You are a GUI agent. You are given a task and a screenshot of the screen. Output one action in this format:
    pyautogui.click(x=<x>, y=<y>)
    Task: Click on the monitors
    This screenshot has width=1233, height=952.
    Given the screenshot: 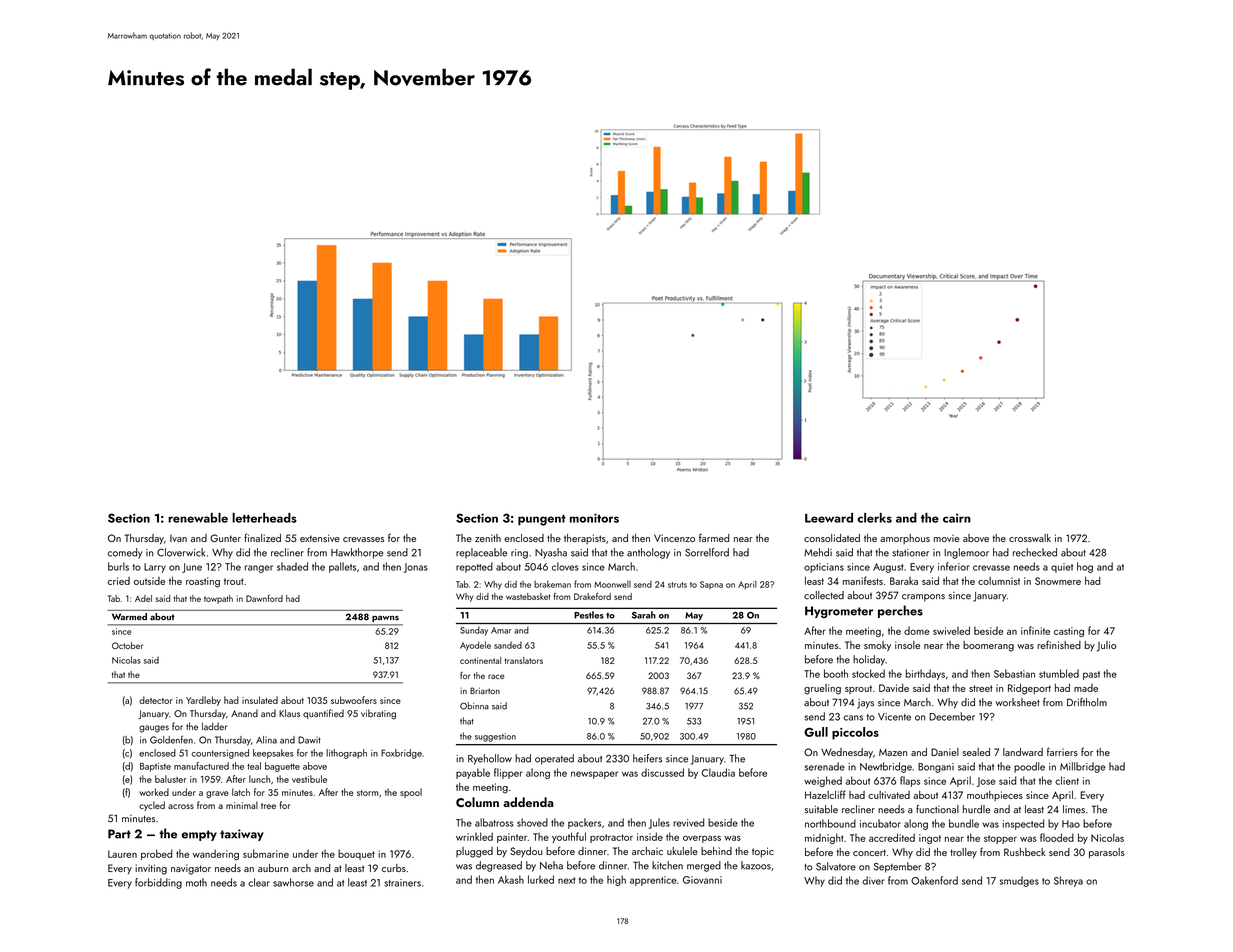 What is the action you would take?
    pyautogui.click(x=594, y=518)
